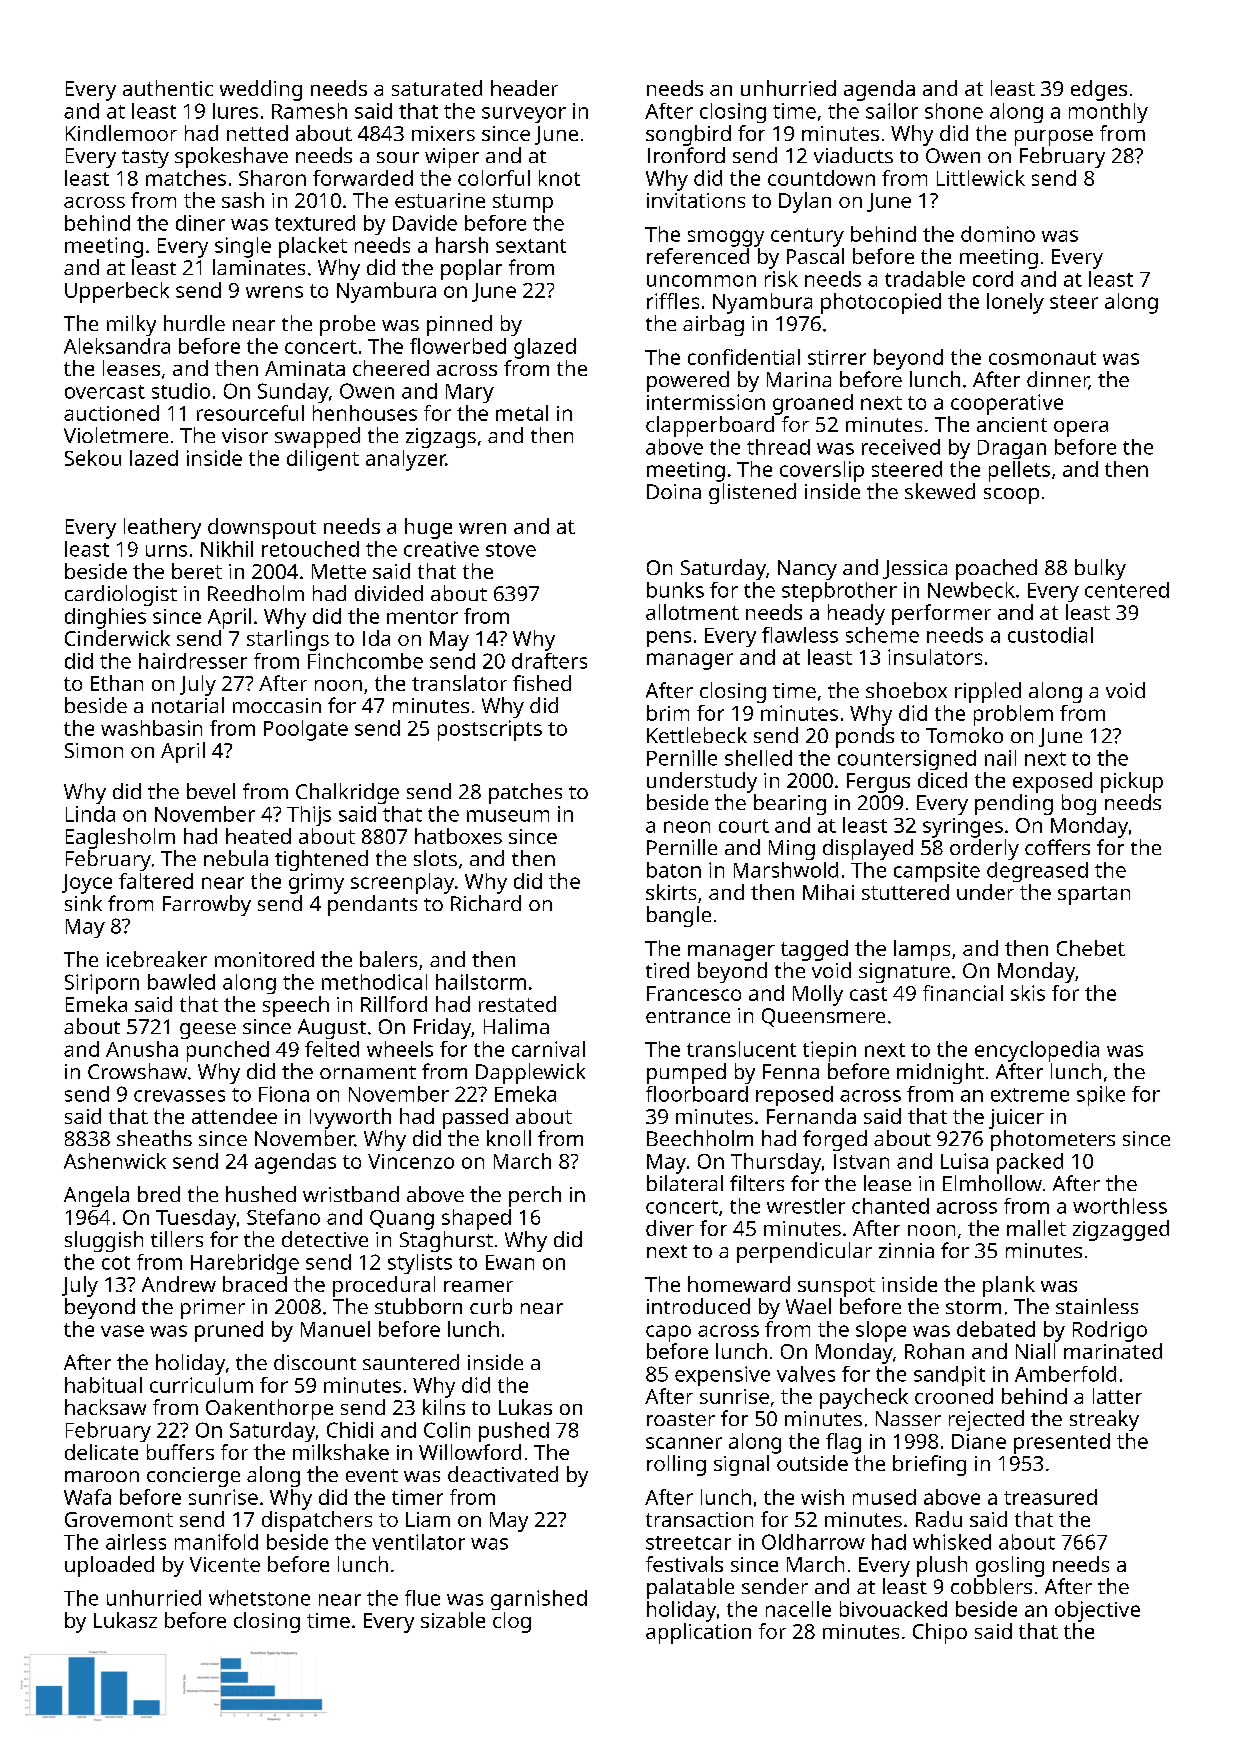 This page has width=1235, height=1746. I want to click on tasty, so click(145, 159).
